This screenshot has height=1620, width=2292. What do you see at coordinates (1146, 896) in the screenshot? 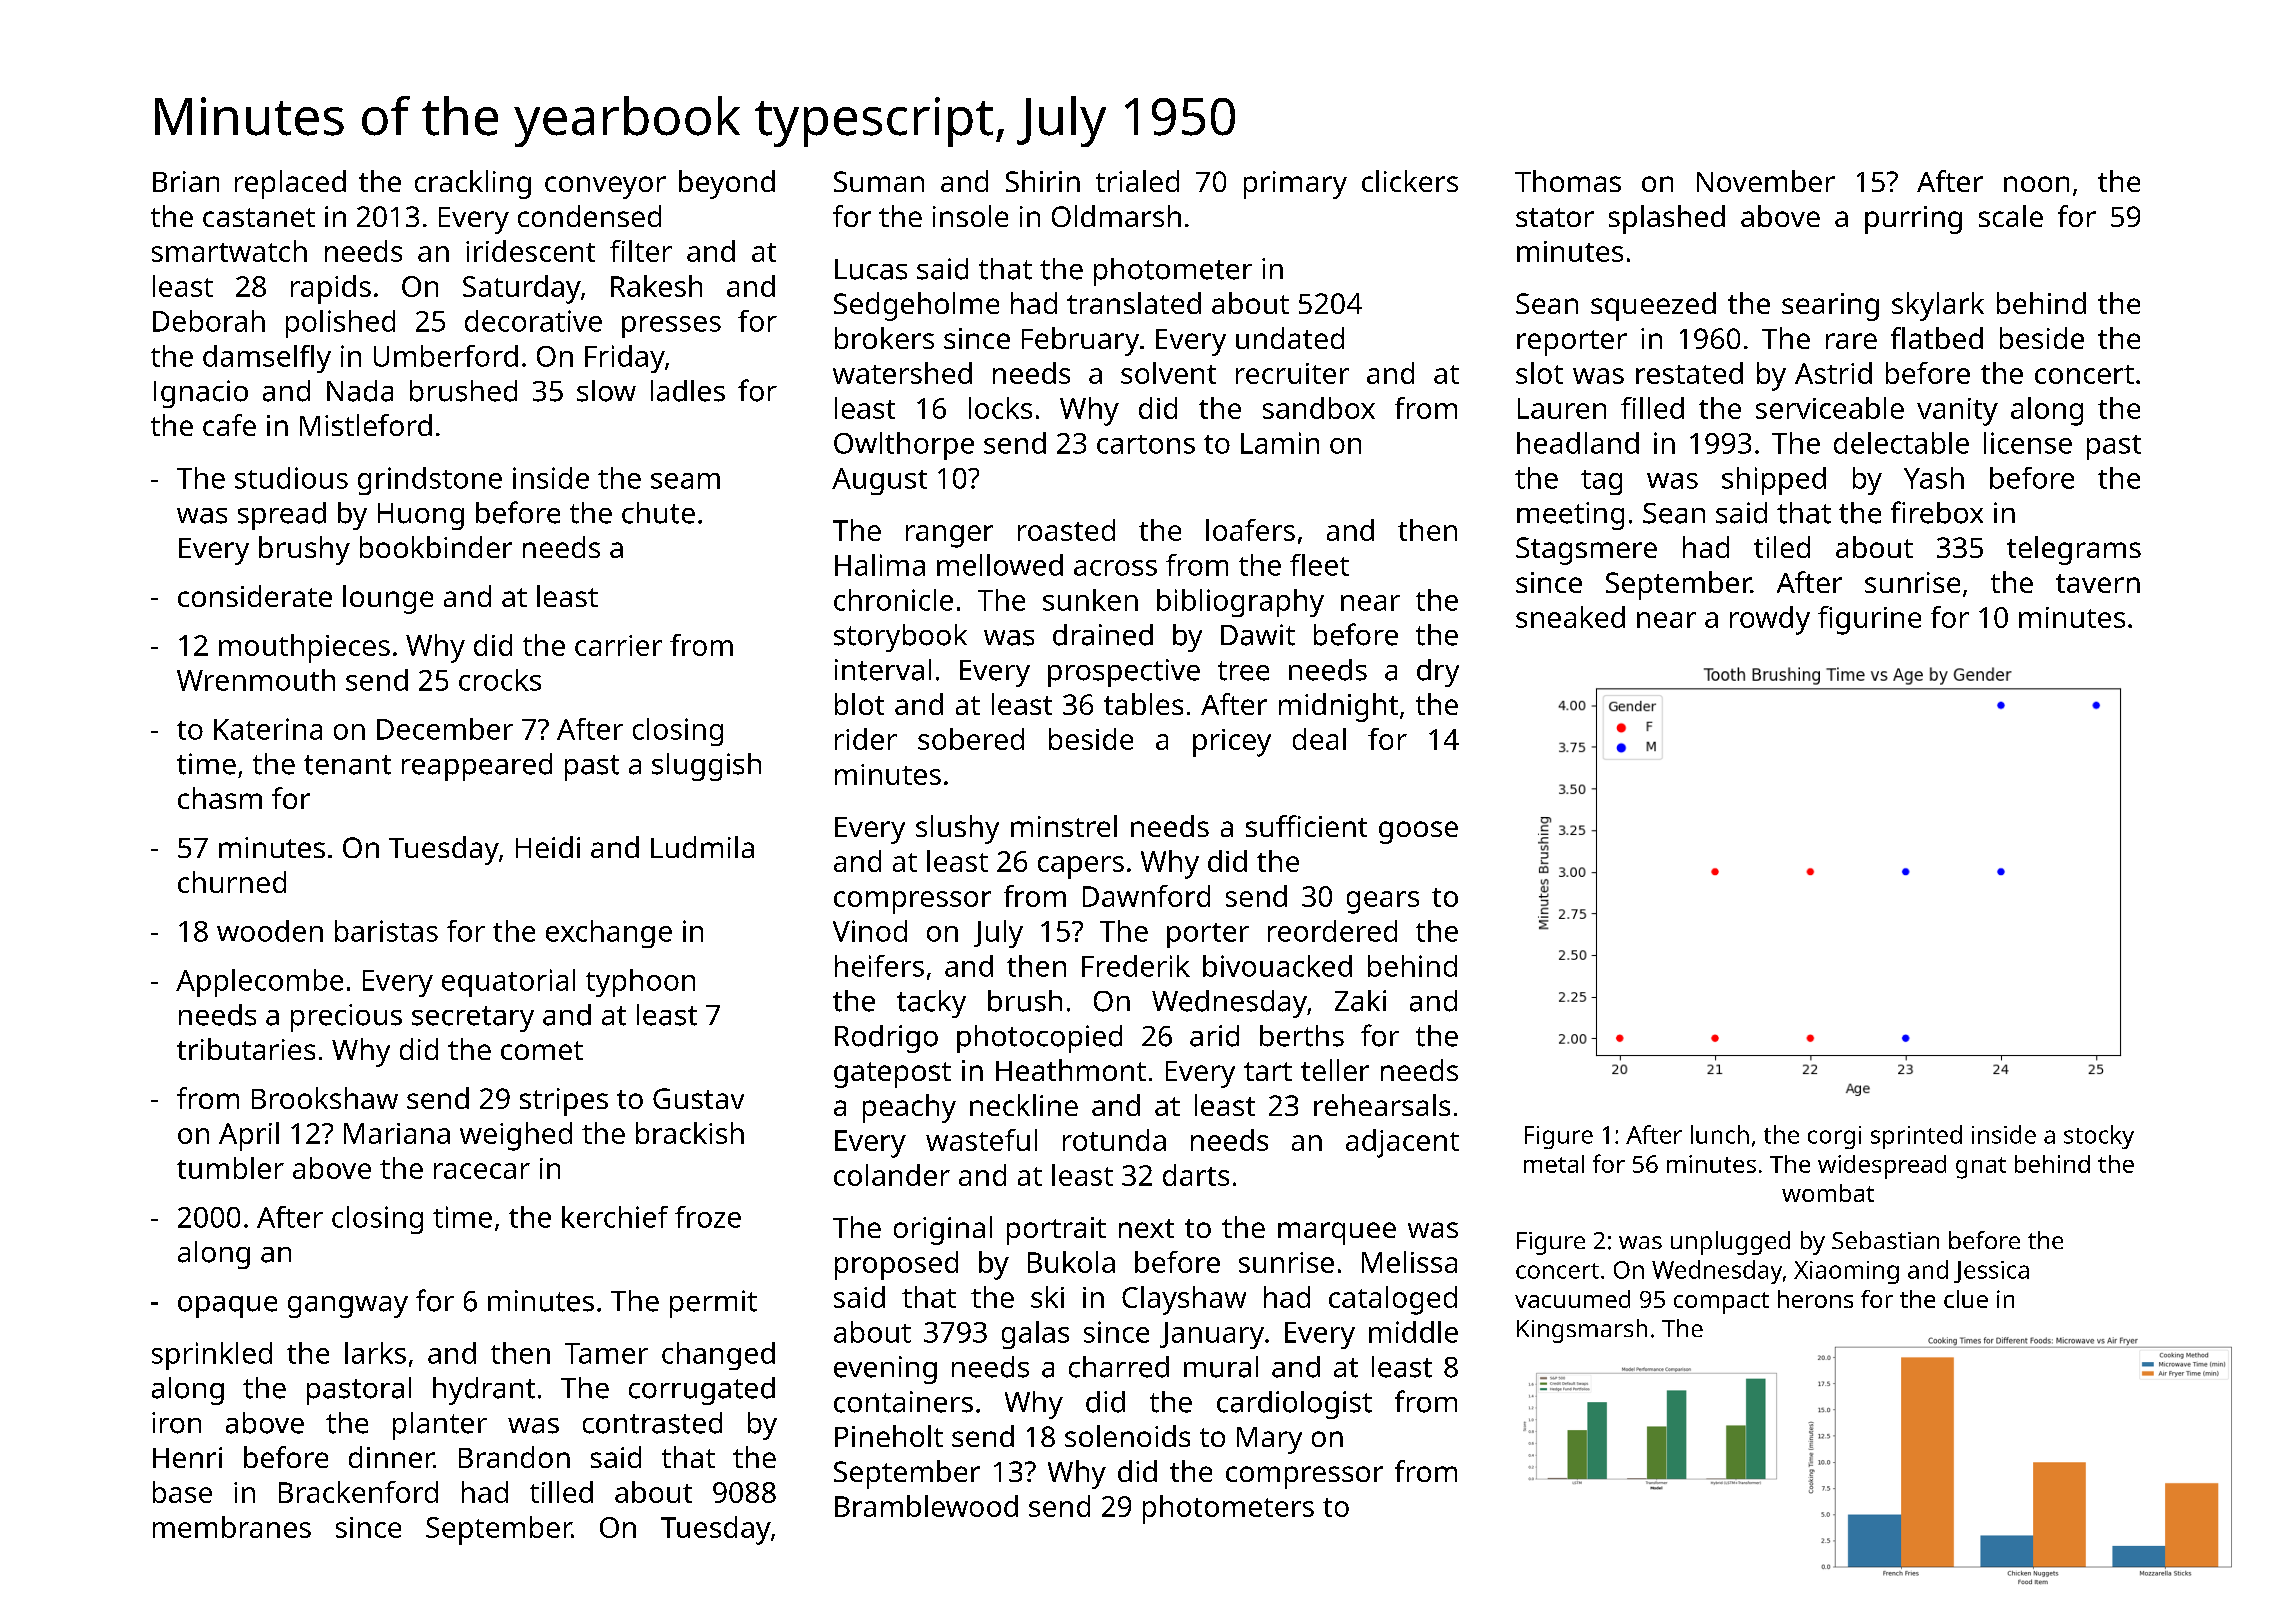
I see `Dawnford` at bounding box center [1146, 896].
